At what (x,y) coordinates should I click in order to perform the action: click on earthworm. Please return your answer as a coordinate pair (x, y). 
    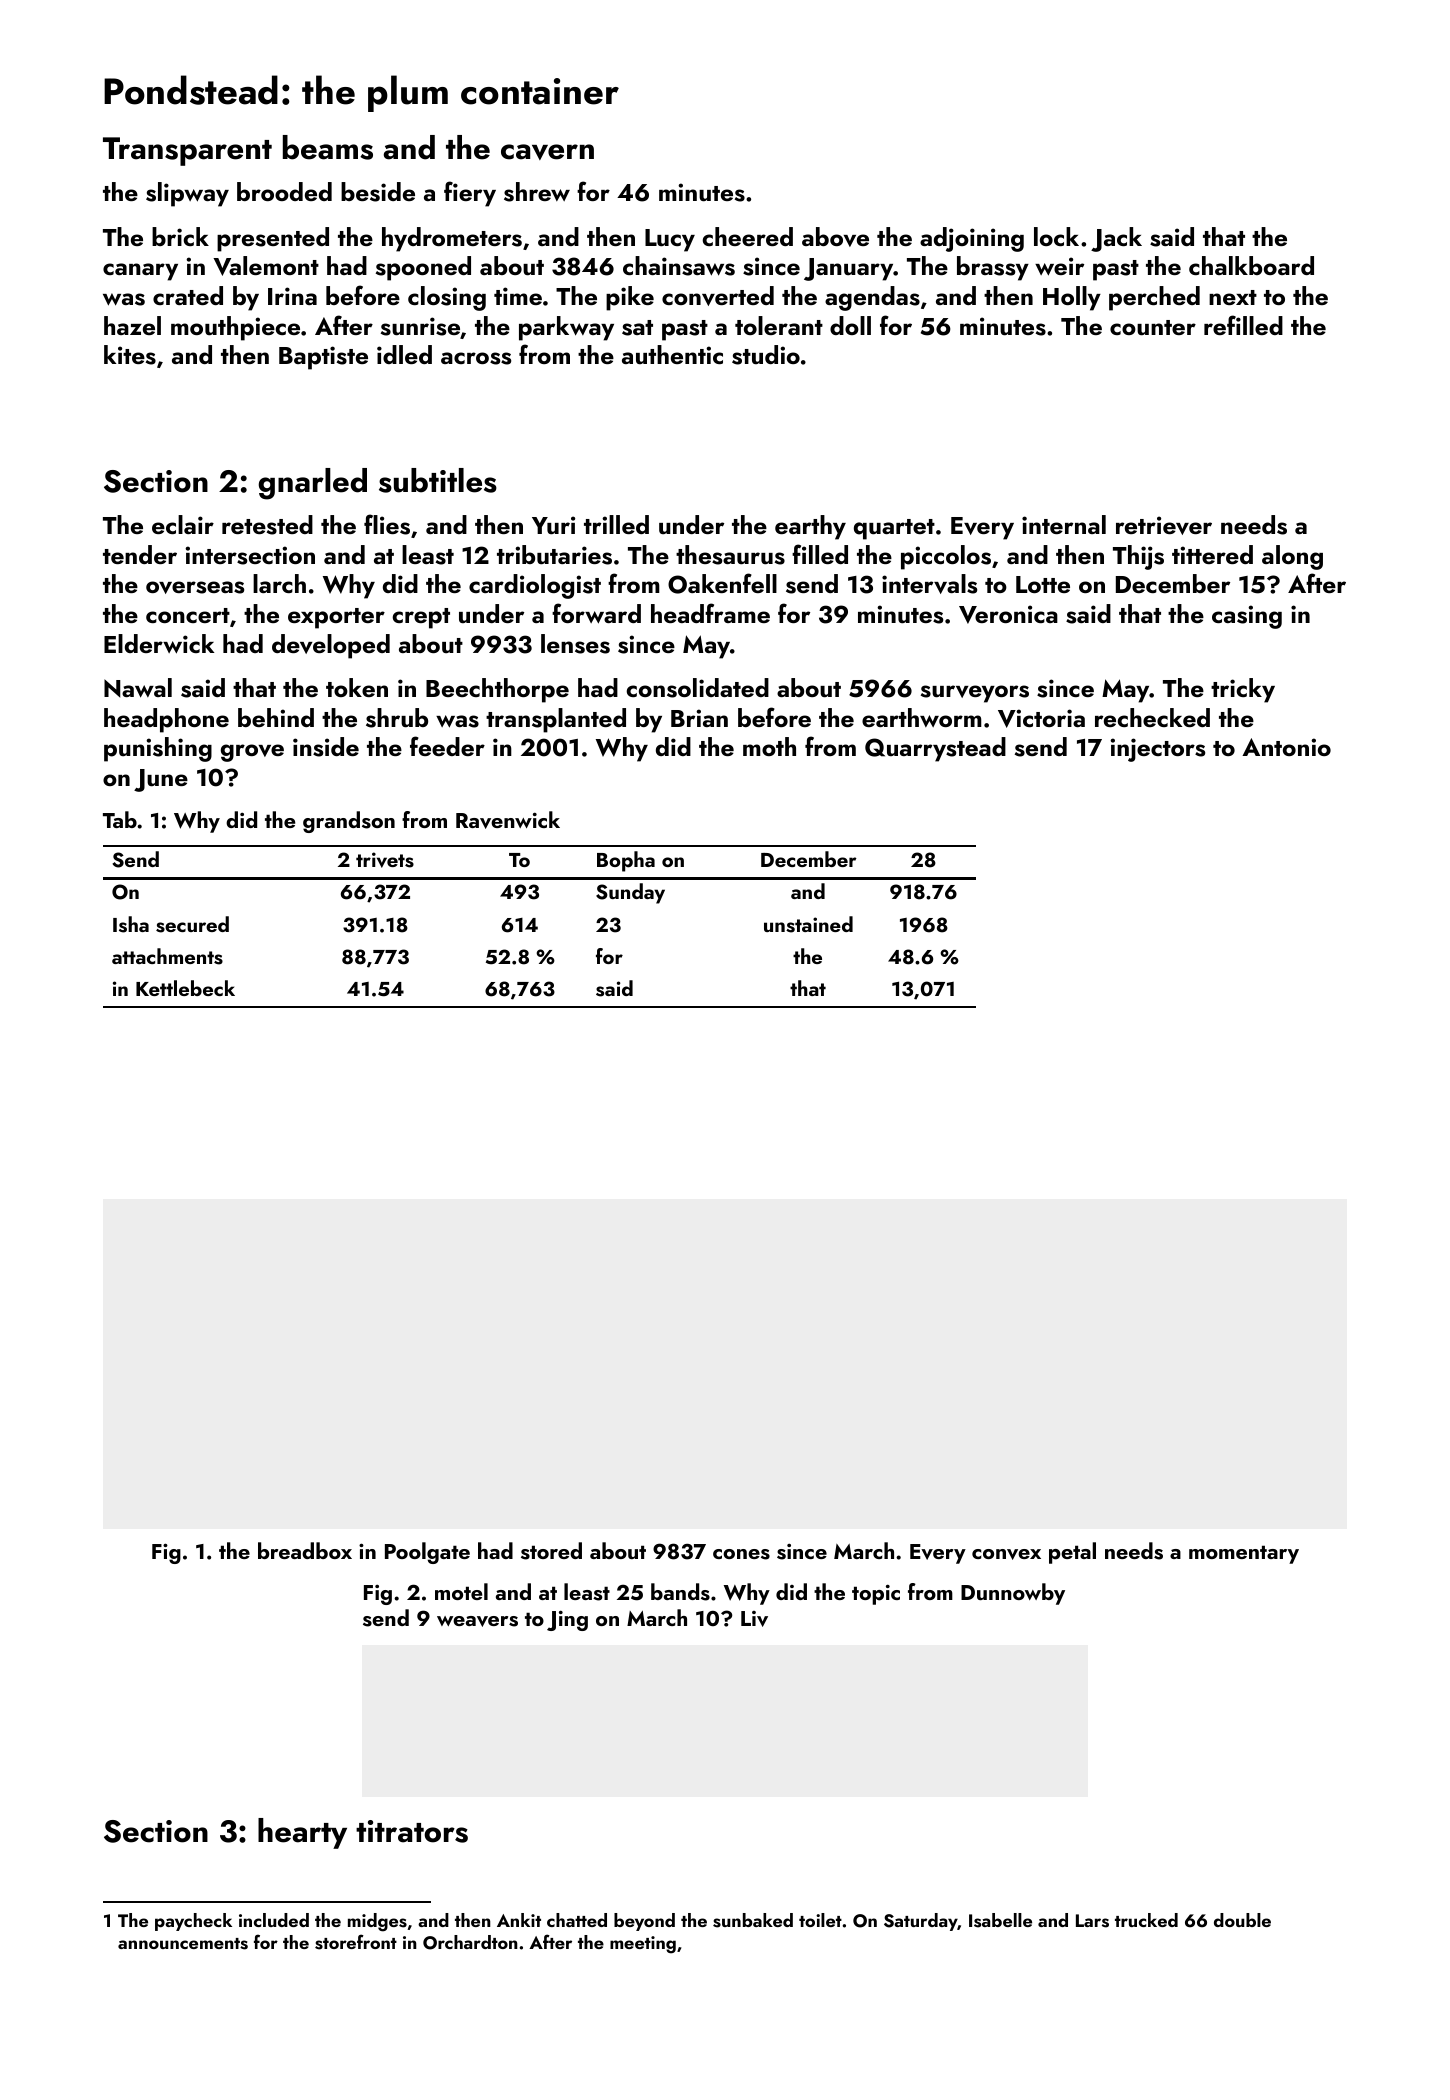
    Looking at the image, I should click on (922, 717).
